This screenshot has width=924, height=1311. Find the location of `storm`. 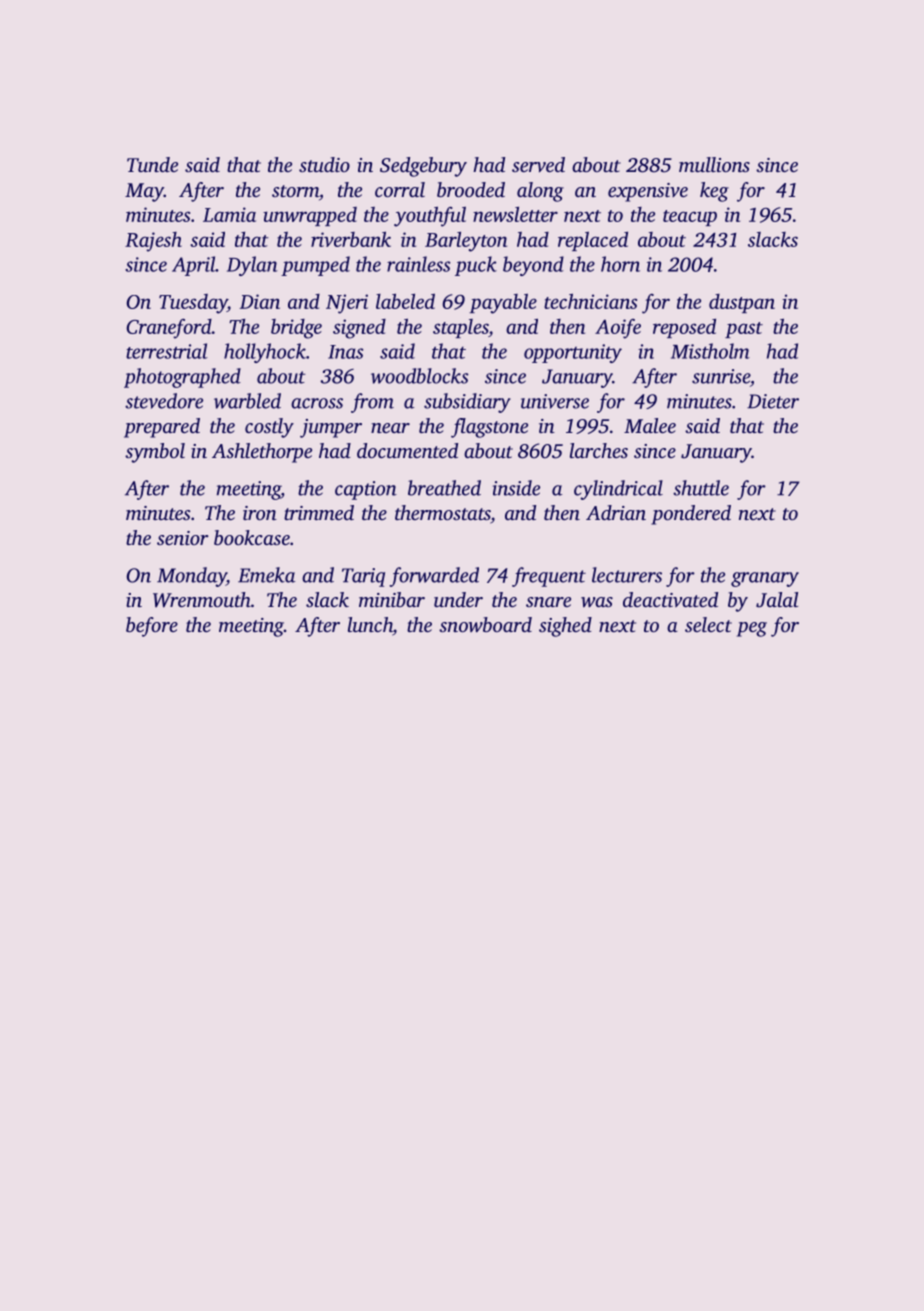

storm is located at coordinates (295, 191).
